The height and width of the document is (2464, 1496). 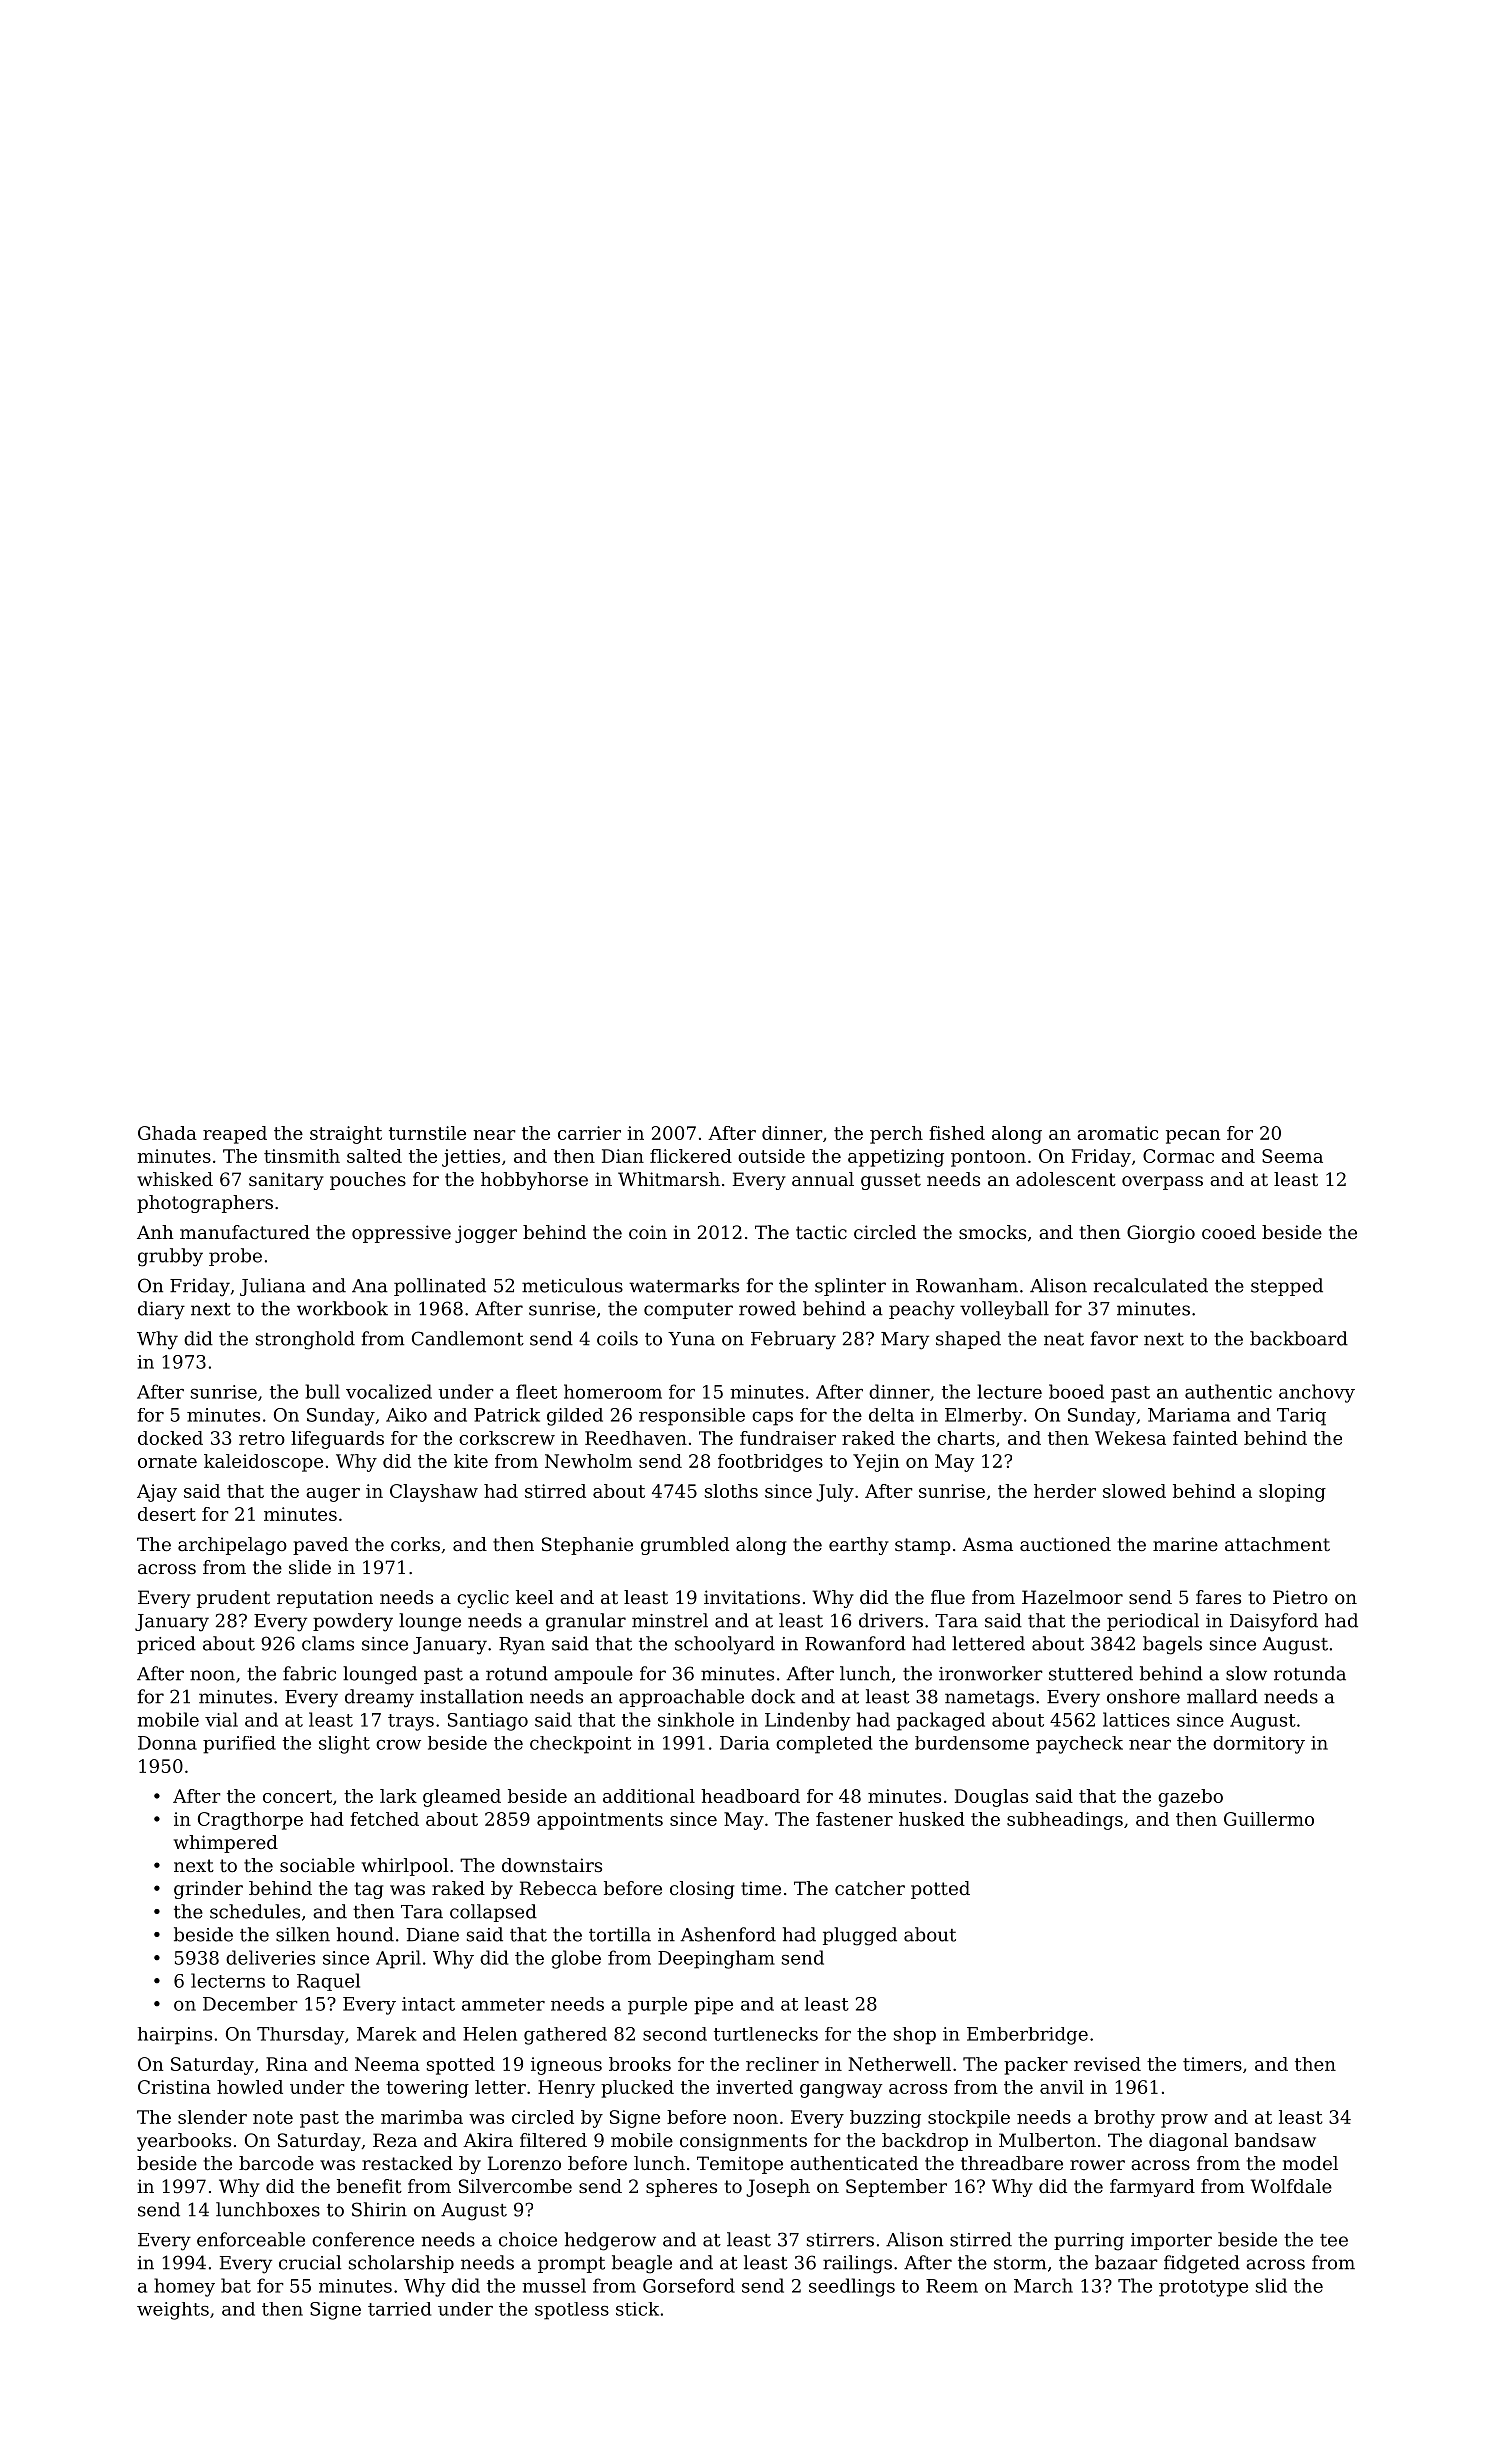 I want to click on Gorseford, so click(x=689, y=2285).
